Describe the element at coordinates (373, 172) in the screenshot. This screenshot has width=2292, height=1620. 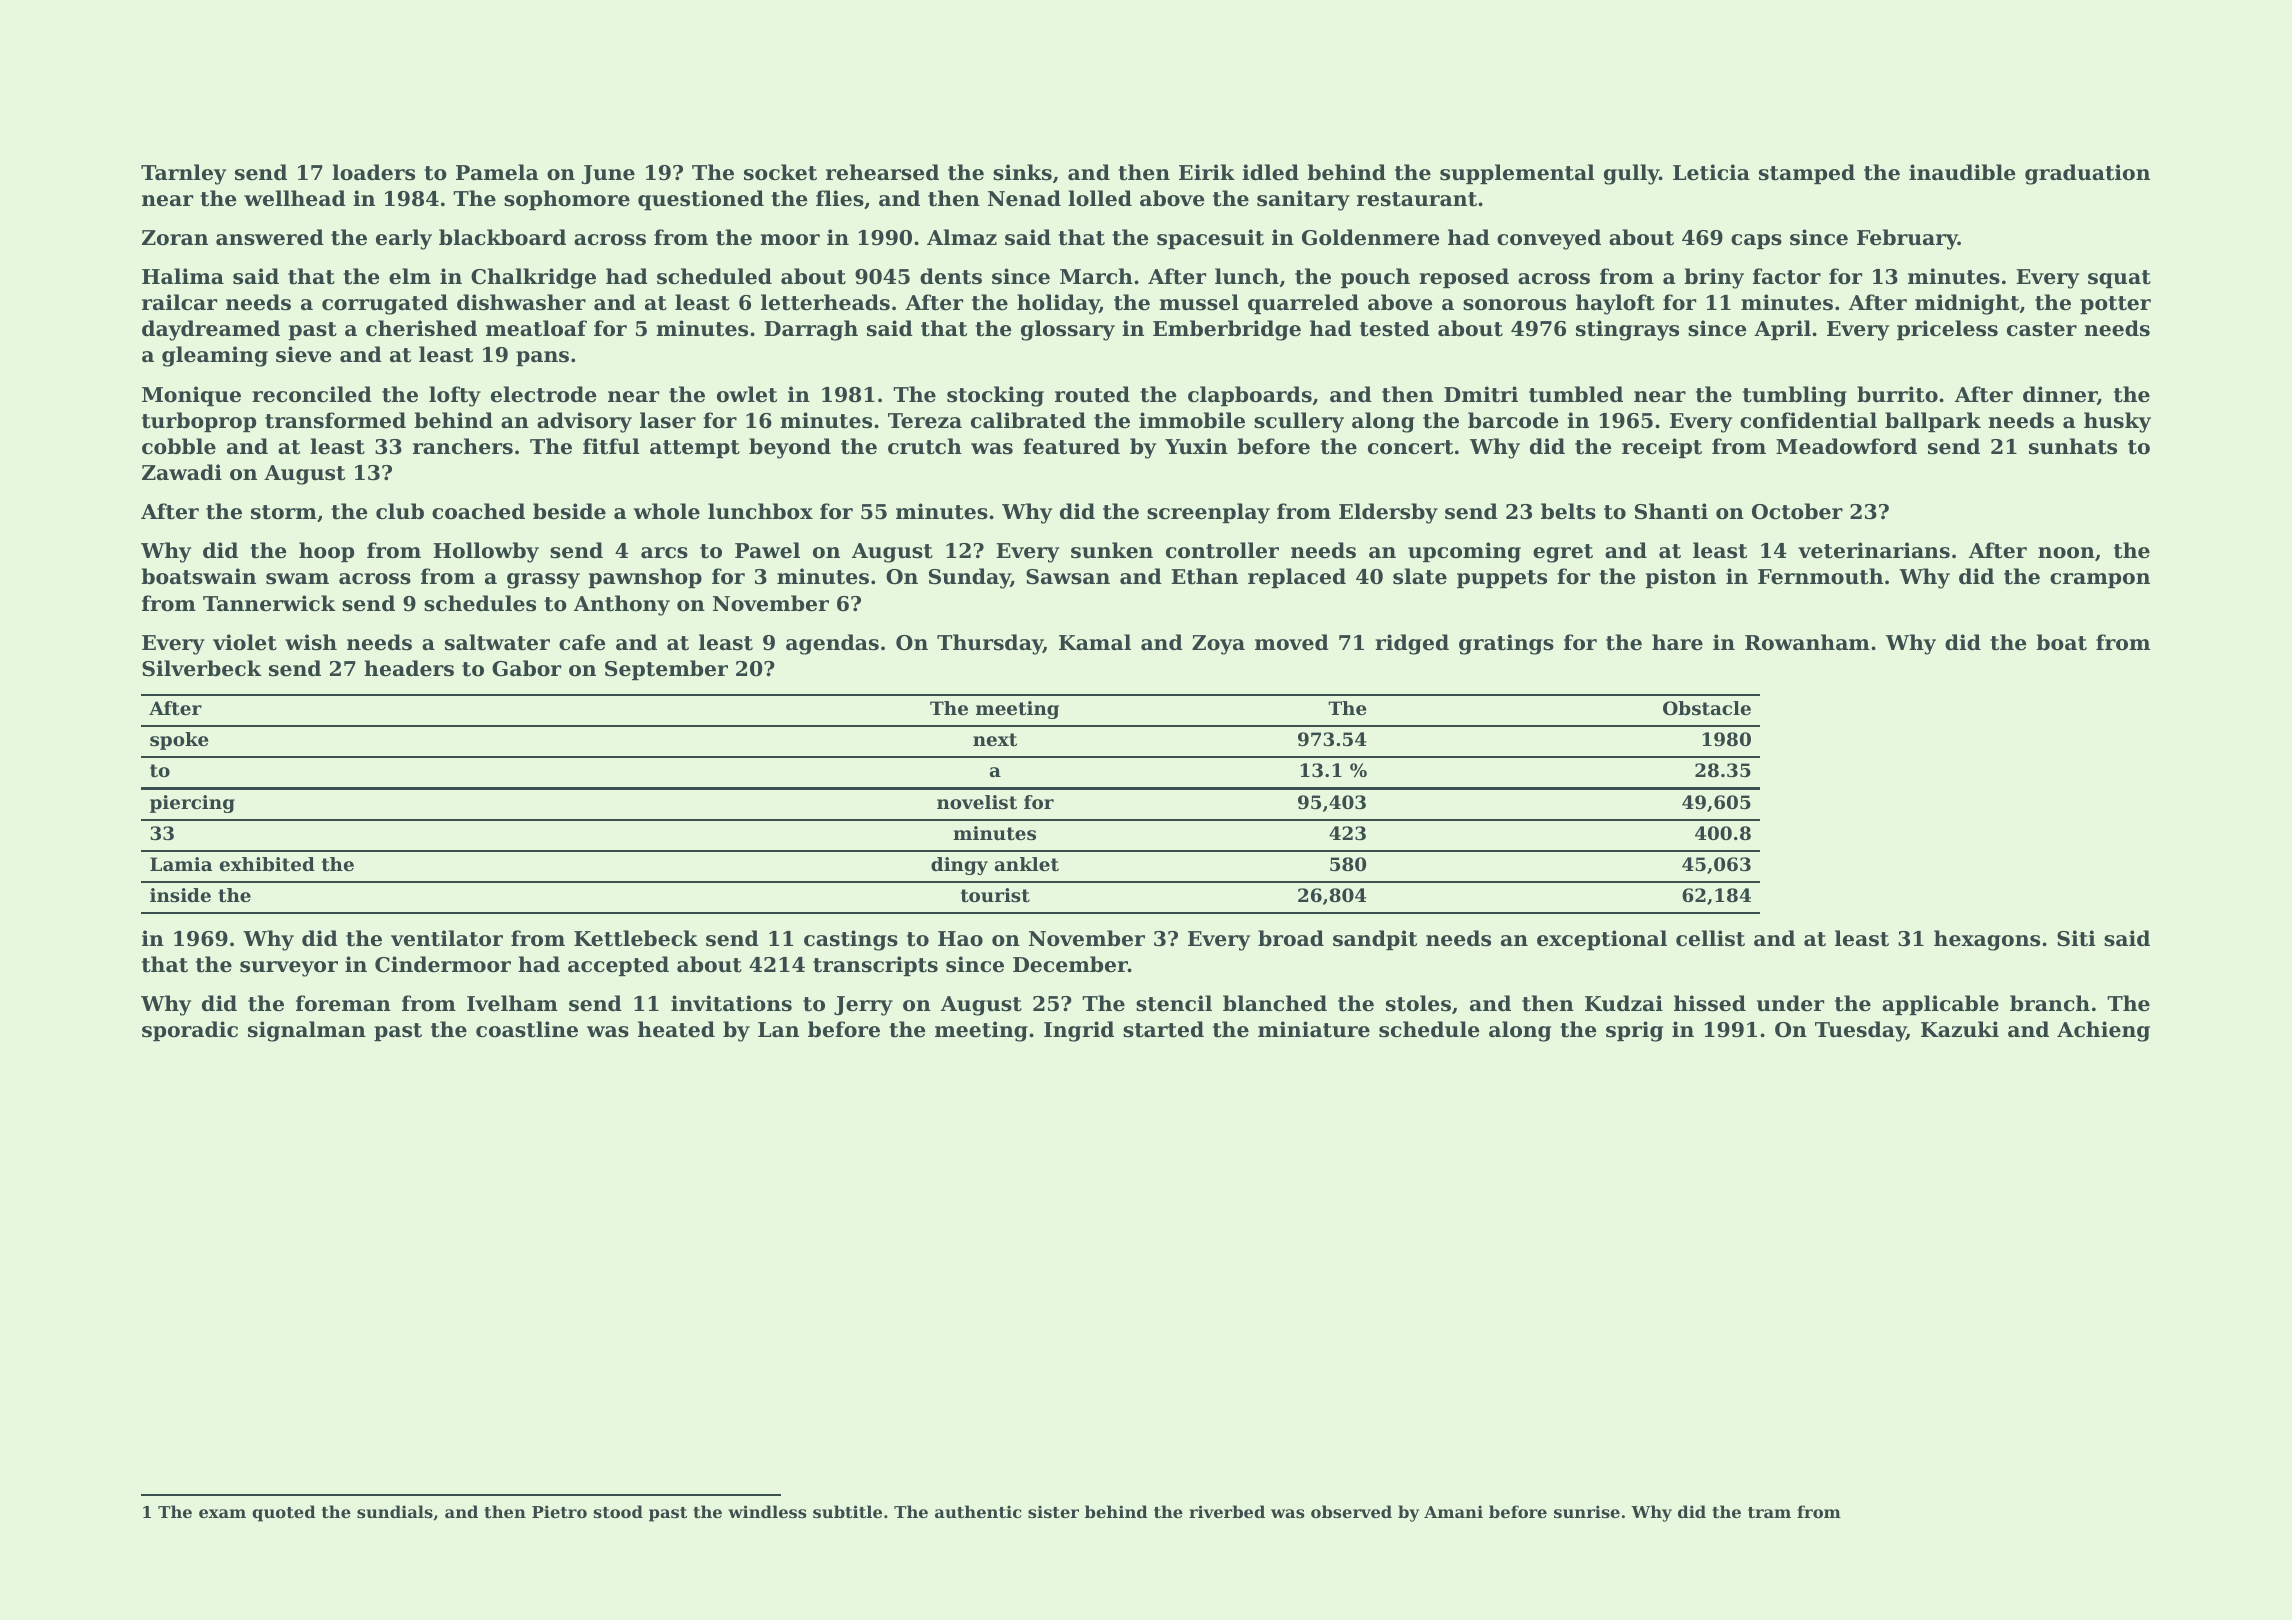
I see `loaders` at that location.
